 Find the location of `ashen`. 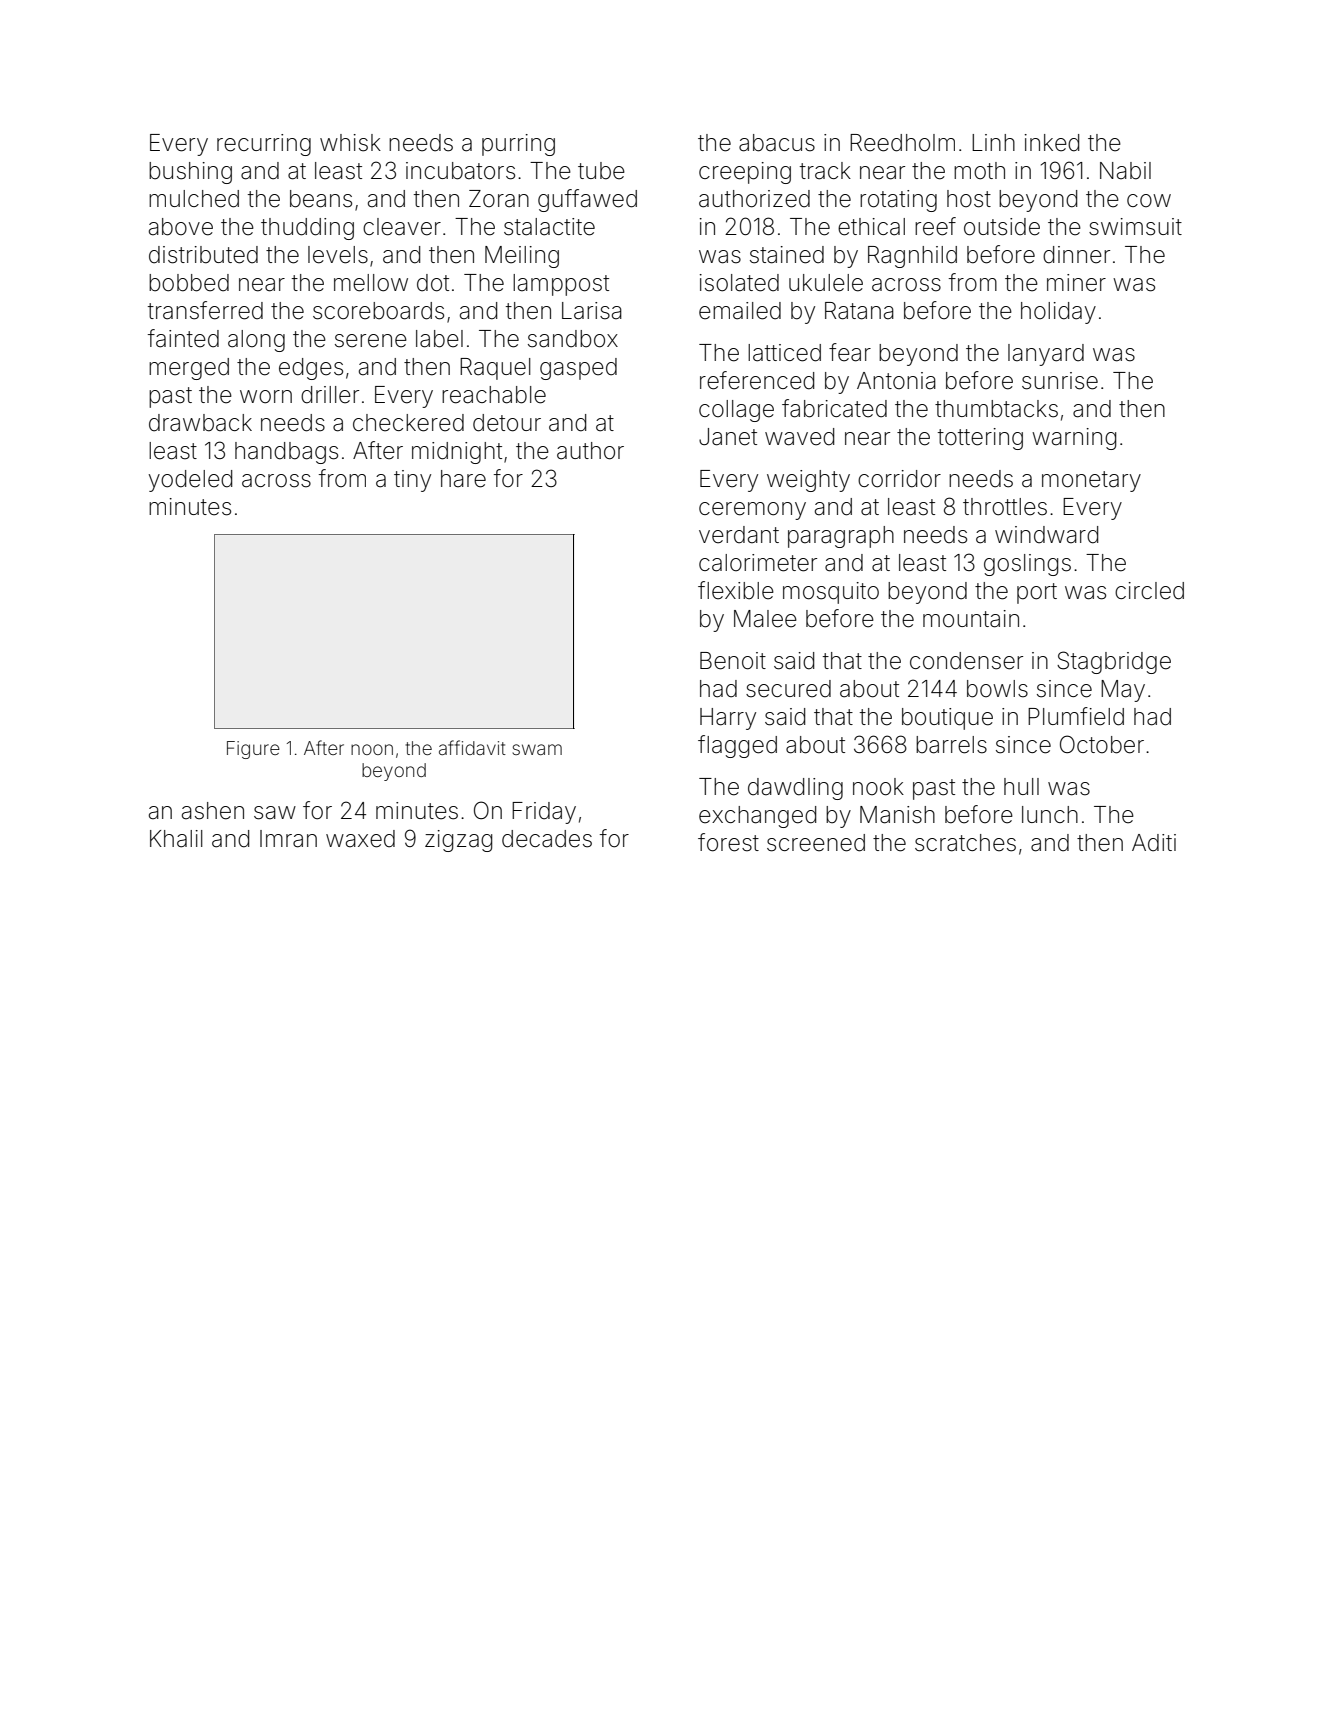

ashen is located at coordinates (213, 811).
